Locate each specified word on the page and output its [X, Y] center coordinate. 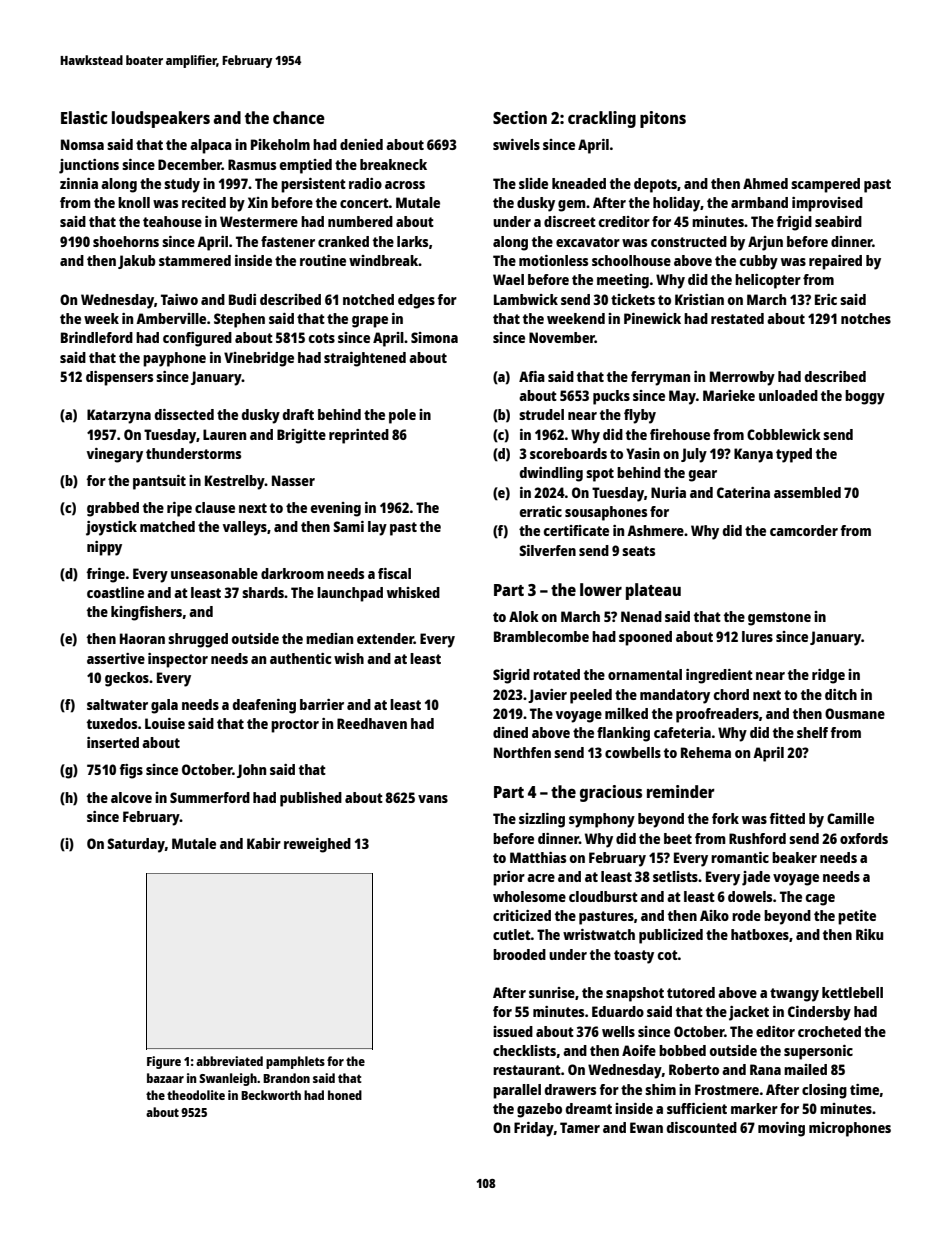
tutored [691, 992]
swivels [516, 144]
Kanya [753, 455]
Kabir [264, 843]
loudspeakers [161, 119]
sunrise [552, 992]
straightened [365, 359]
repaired [835, 262]
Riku [869, 934]
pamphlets [295, 1062]
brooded [519, 954]
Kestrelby [235, 482]
